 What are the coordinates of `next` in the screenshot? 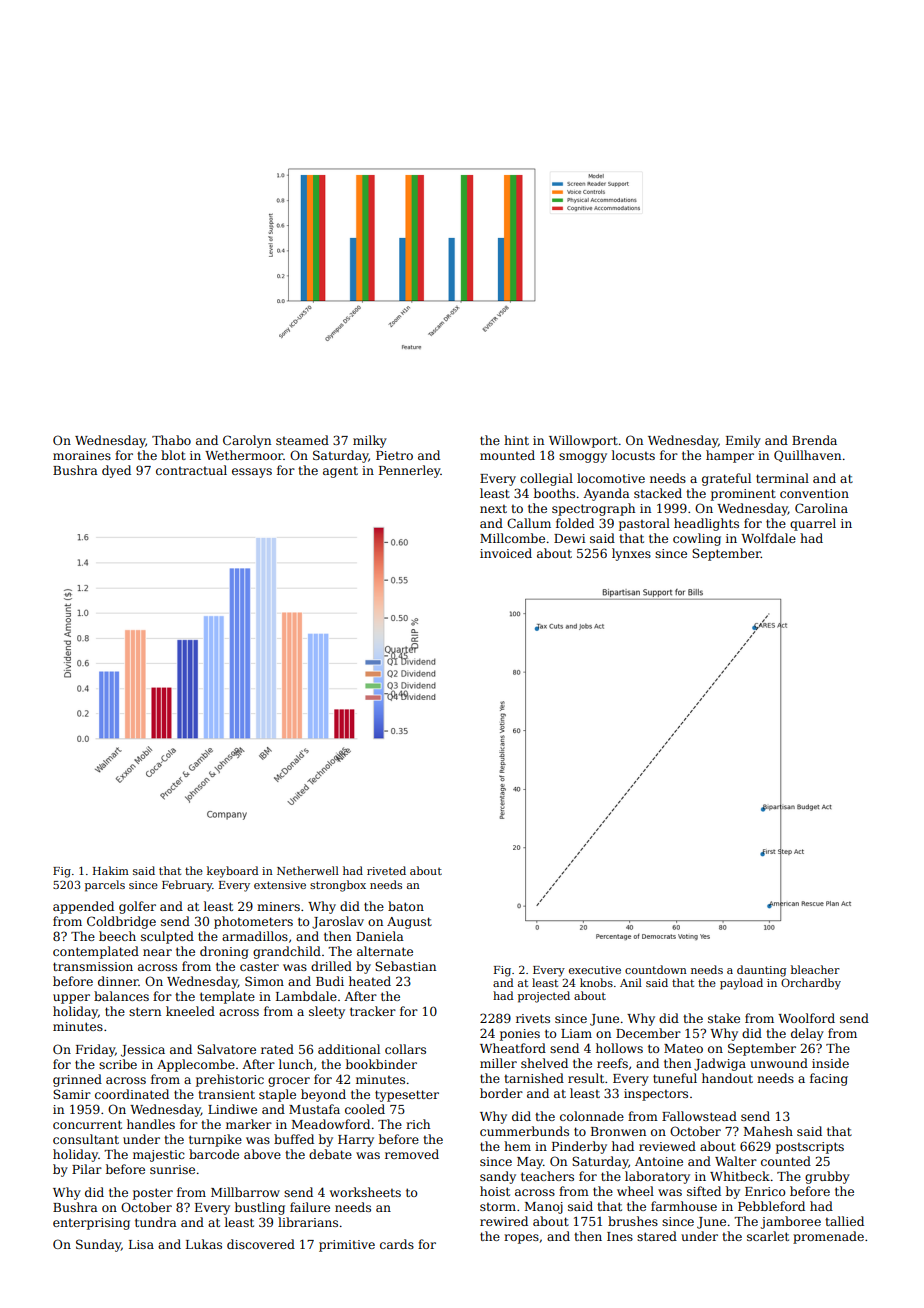 It's located at (493, 509).
